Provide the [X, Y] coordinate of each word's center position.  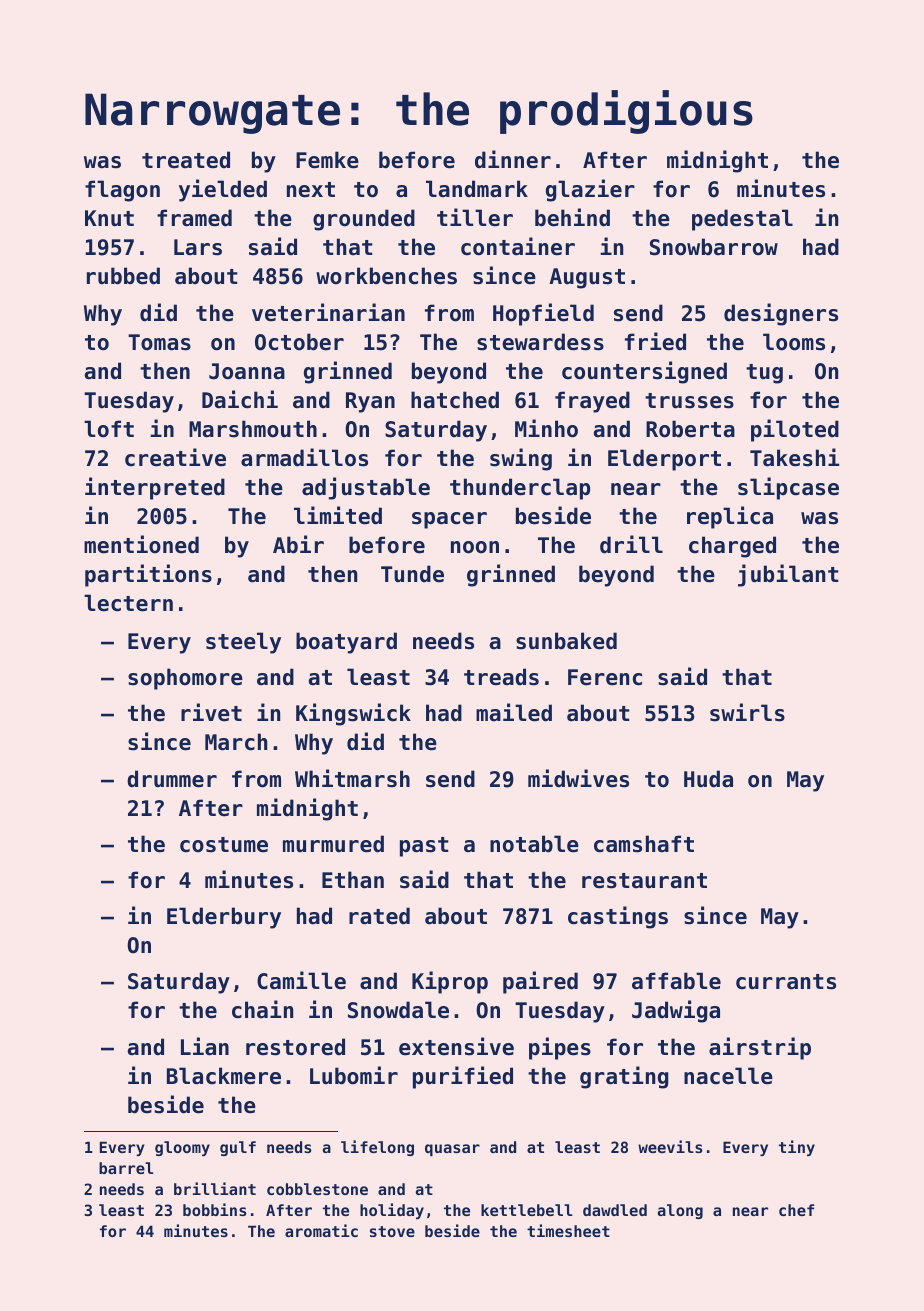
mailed [514, 712]
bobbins [215, 1209]
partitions [148, 575]
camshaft [644, 844]
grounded [364, 220]
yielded [223, 190]
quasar [452, 1150]
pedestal [742, 220]
